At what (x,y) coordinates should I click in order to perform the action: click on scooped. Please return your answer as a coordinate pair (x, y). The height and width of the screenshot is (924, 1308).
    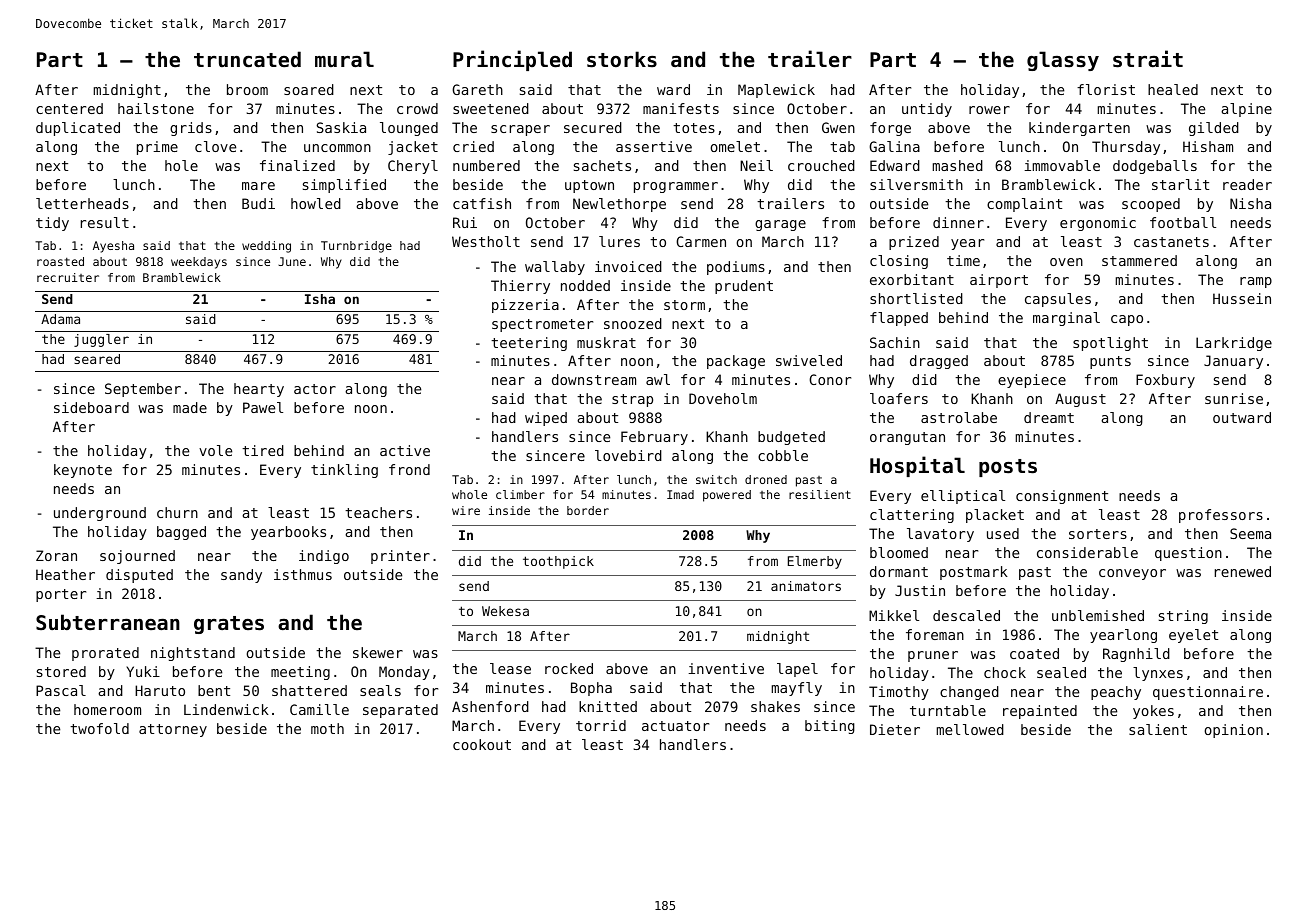
    Looking at the image, I should click on (1151, 205).
